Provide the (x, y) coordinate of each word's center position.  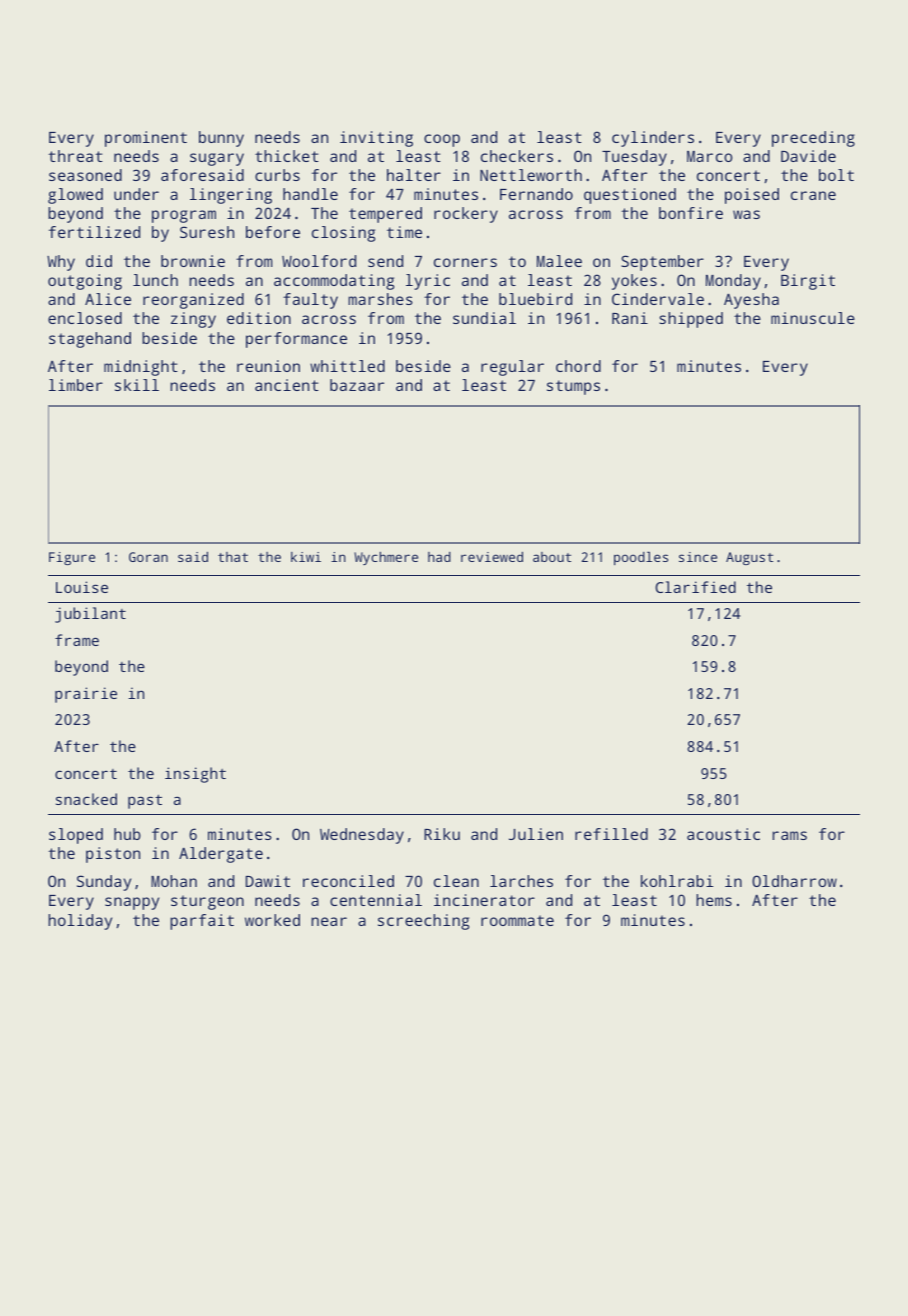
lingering (231, 196)
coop (442, 140)
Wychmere (386, 558)
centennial (376, 900)
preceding (813, 139)
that (233, 557)
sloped (76, 836)
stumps (573, 387)
